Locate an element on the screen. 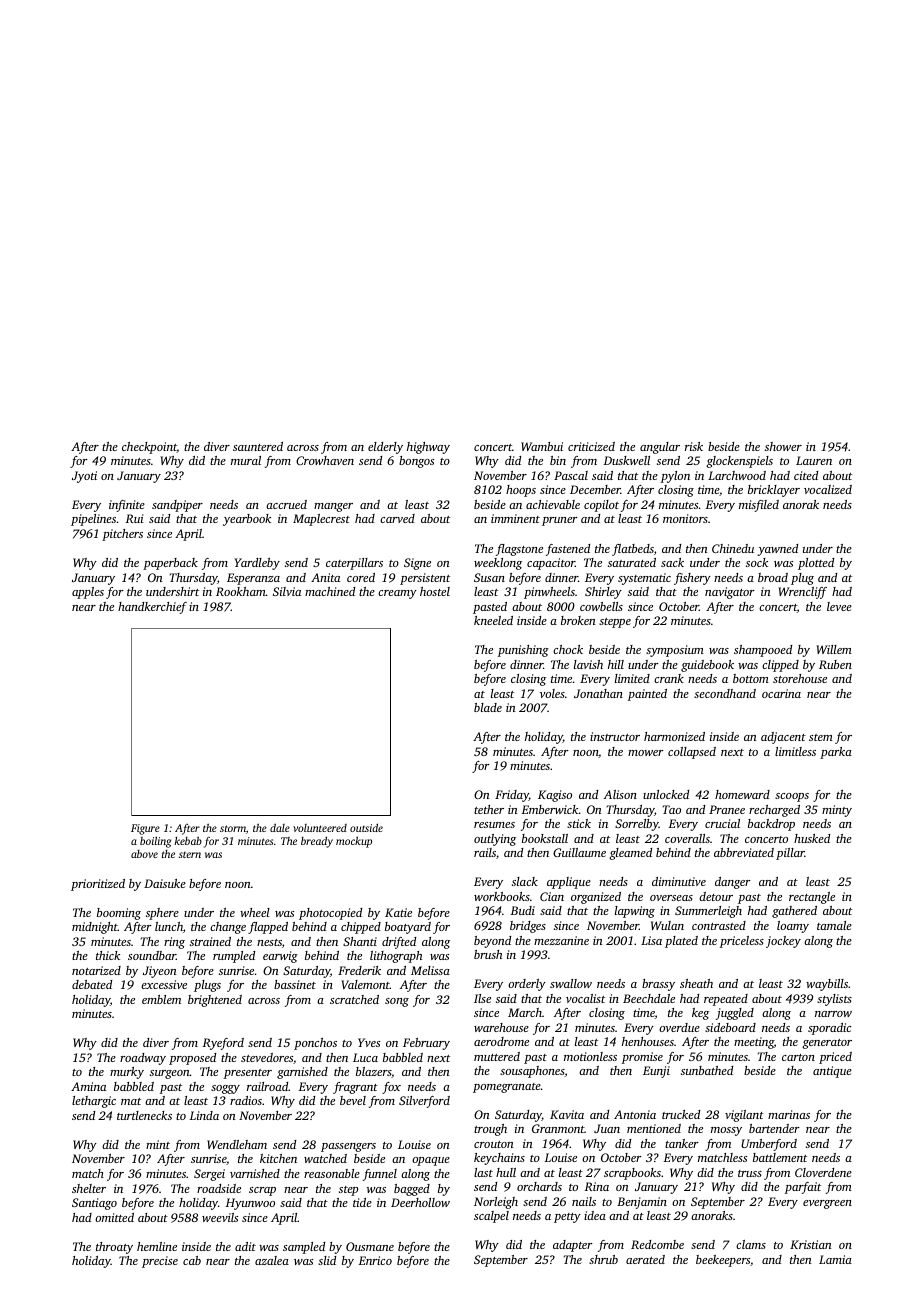 The image size is (924, 1314). Figure is located at coordinates (145, 829).
